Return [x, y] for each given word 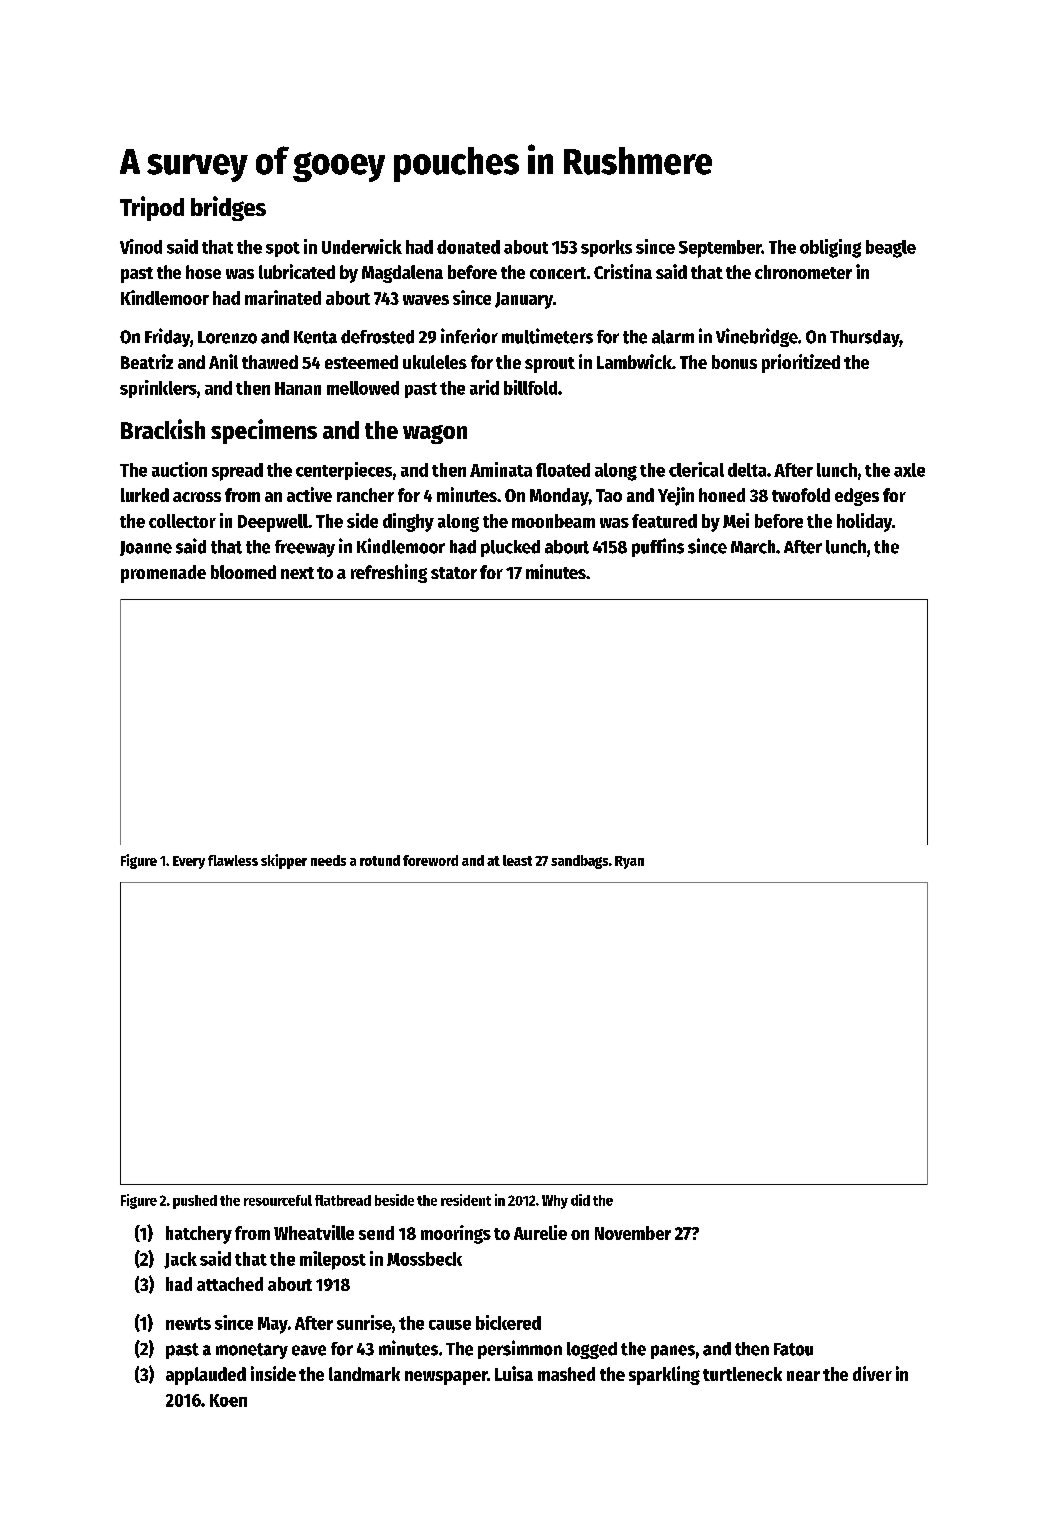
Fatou [793, 1349]
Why [555, 1202]
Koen [228, 1400]
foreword [430, 860]
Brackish [163, 429]
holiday [864, 522]
